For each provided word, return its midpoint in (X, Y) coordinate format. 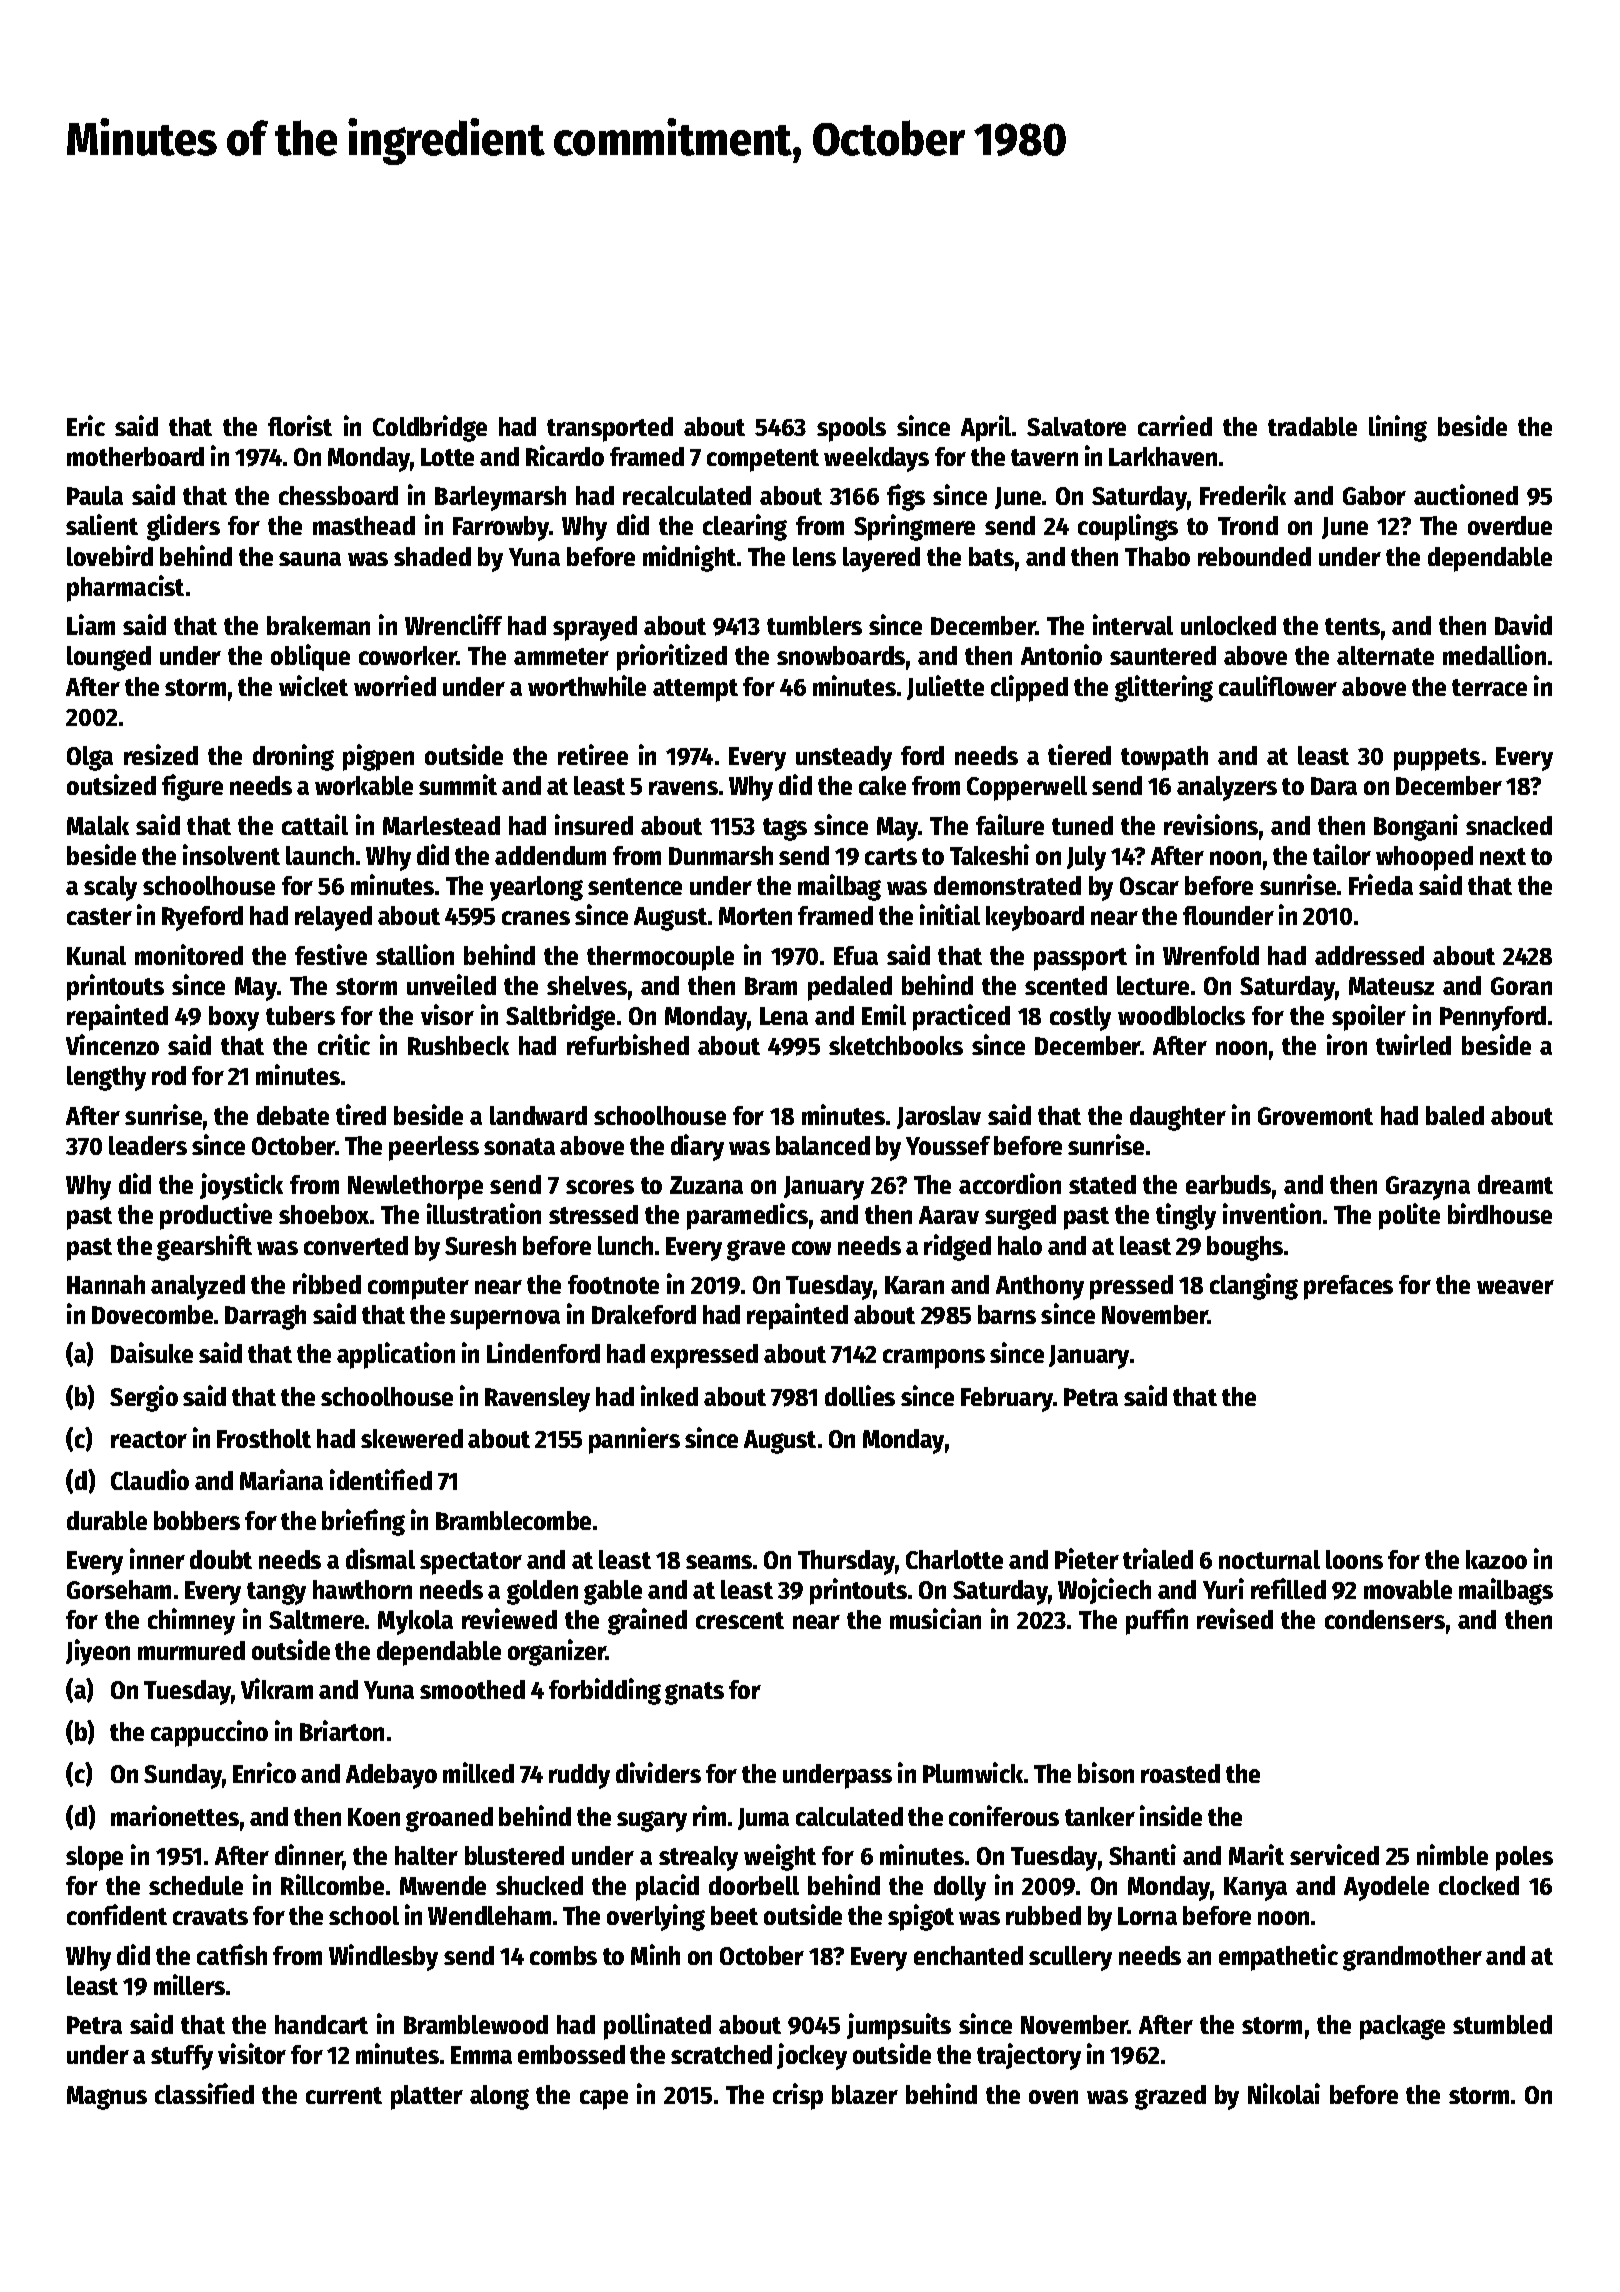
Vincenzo (112, 1044)
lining (1398, 428)
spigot (921, 1917)
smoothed (472, 1689)
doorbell (754, 1885)
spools (851, 429)
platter (427, 2097)
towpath (1164, 758)
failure (1010, 824)
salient (102, 524)
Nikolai (1284, 2093)
